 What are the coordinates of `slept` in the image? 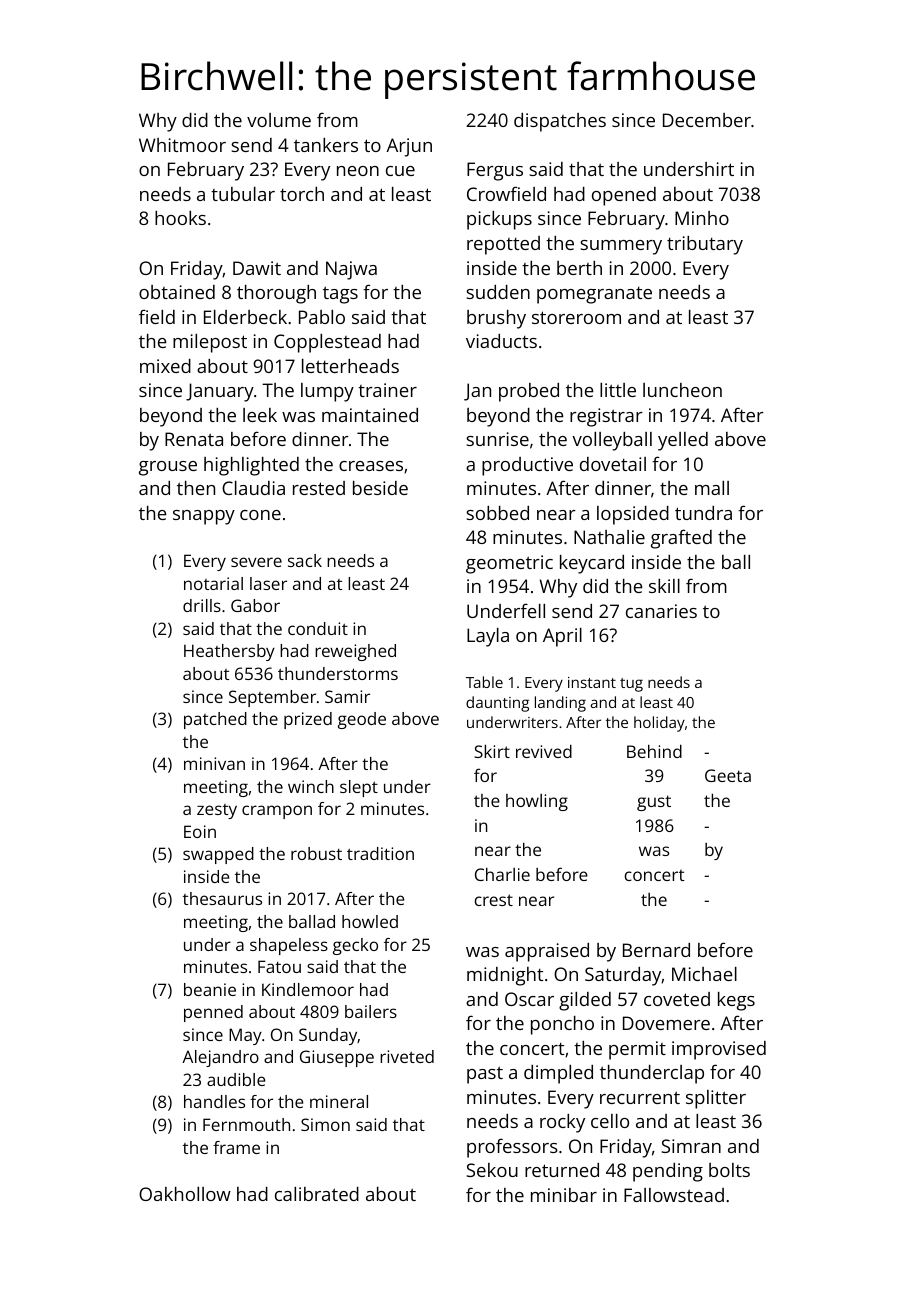 It's located at (359, 788).
